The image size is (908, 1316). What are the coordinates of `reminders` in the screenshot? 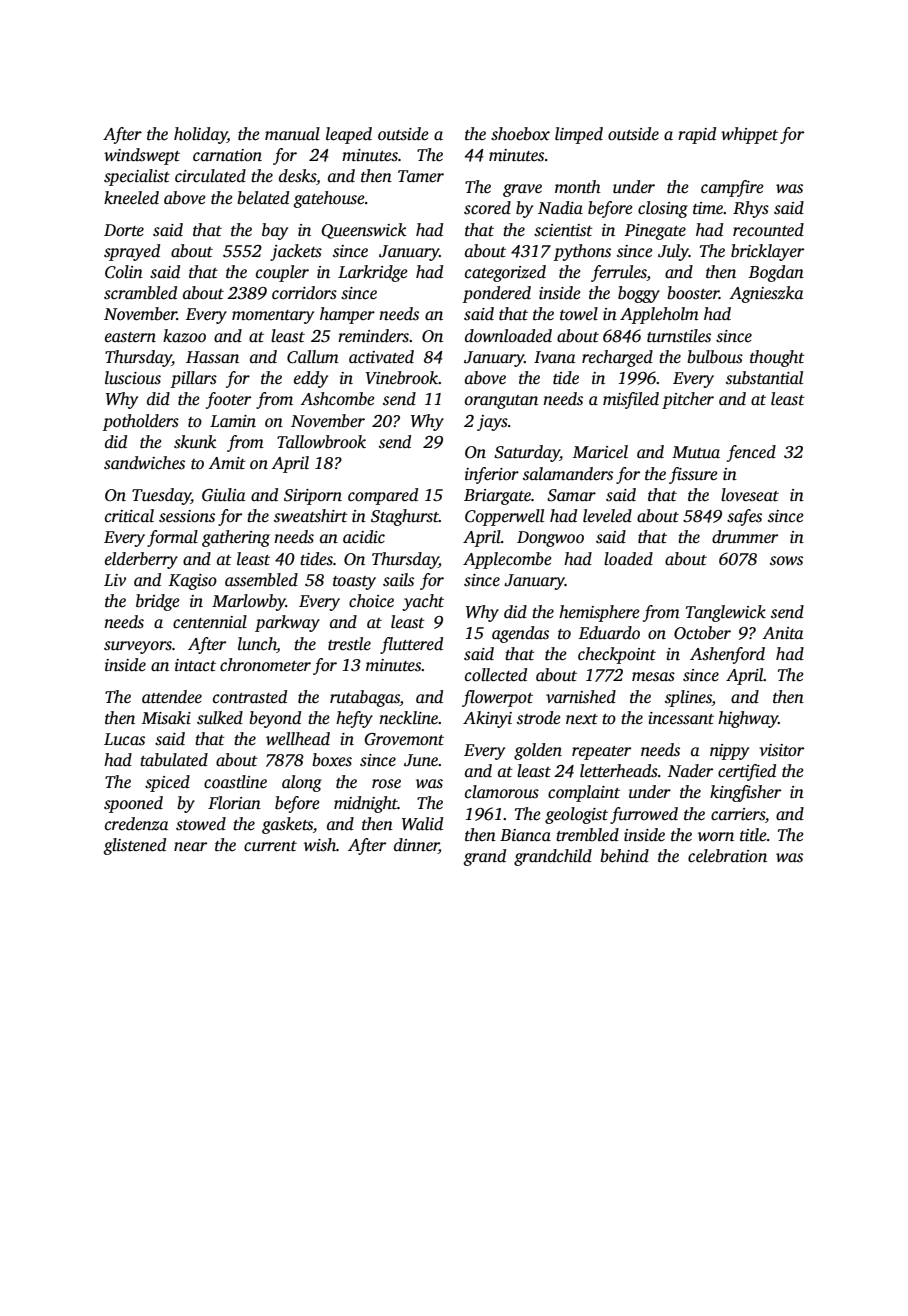 It's located at (373, 336).
